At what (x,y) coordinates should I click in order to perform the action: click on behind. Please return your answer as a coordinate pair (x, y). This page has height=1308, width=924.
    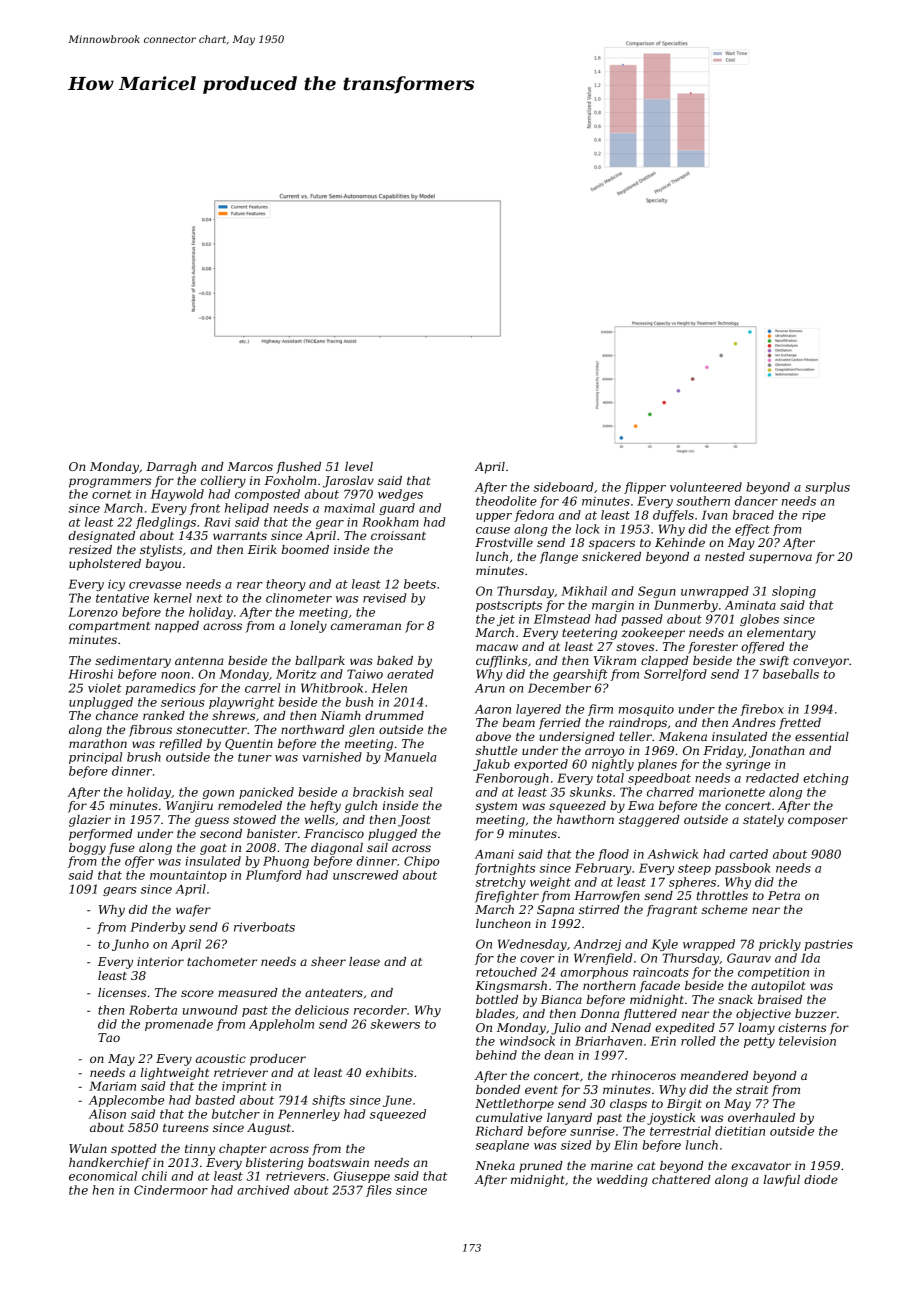
    Looking at the image, I should click on (496, 1055).
